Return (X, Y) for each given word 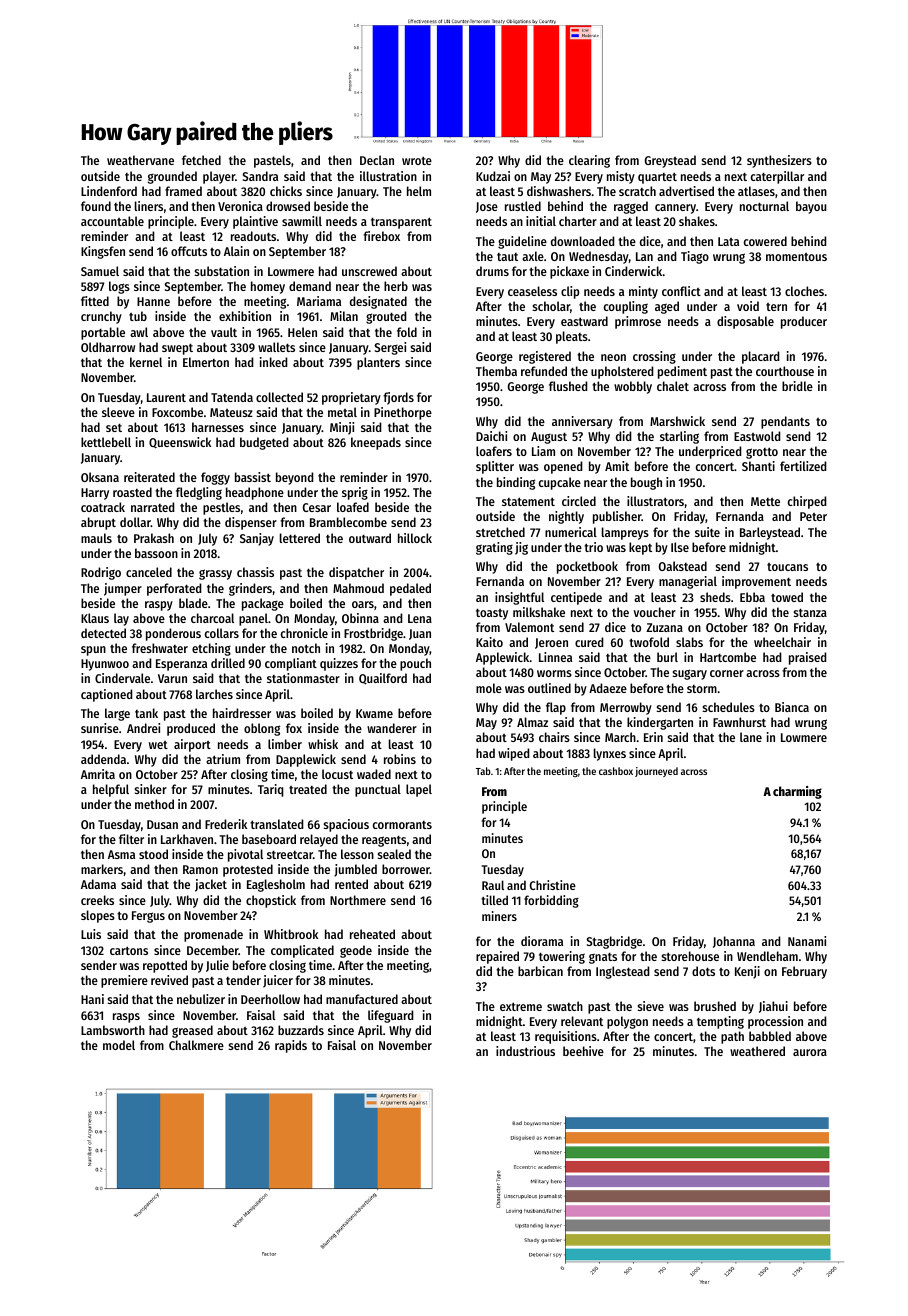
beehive (583, 1051)
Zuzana (664, 627)
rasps (126, 1018)
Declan (377, 160)
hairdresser (242, 713)
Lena (420, 618)
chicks (286, 191)
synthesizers (779, 161)
